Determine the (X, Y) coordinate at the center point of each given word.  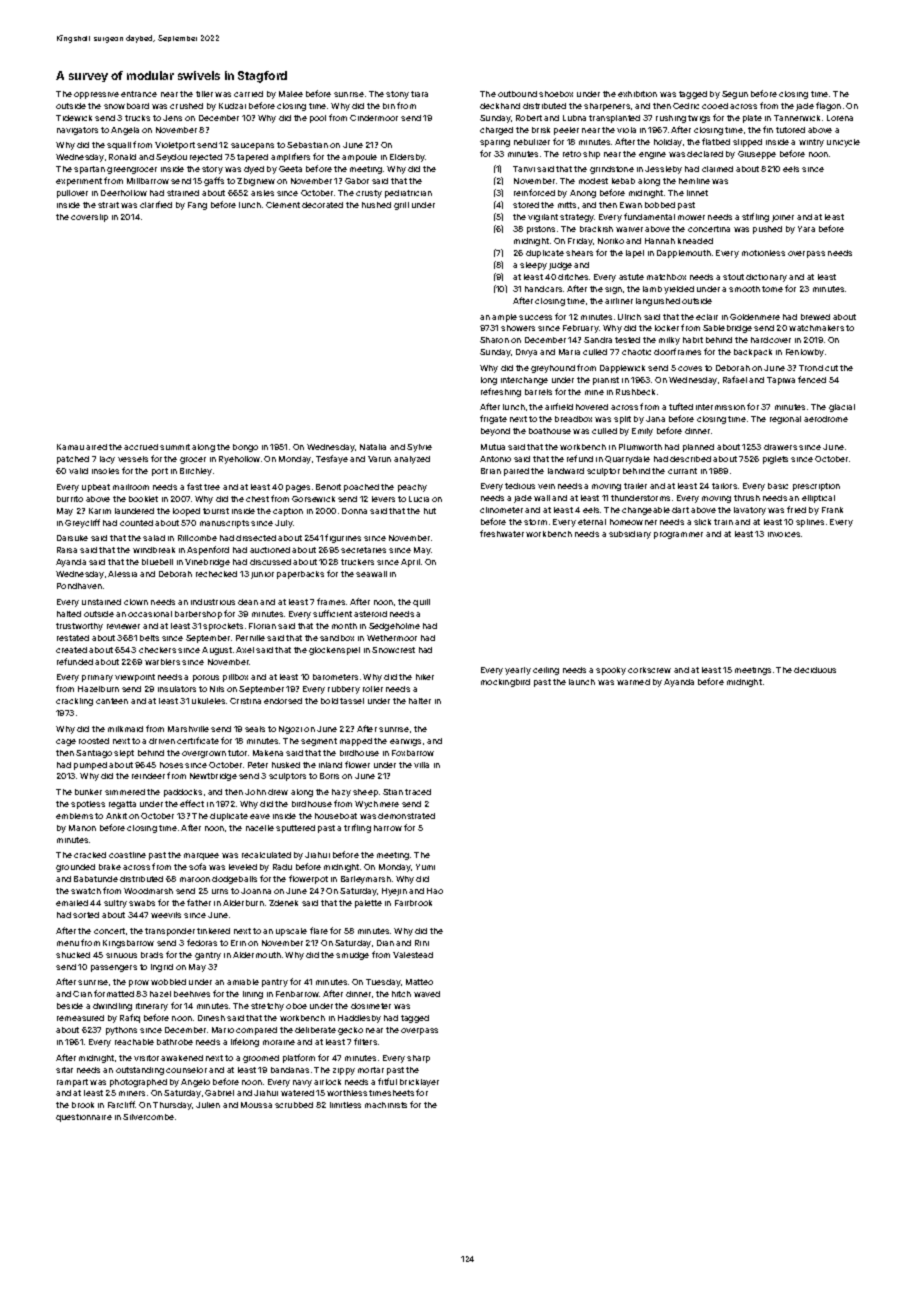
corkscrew (649, 670)
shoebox (556, 94)
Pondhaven (79, 586)
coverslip (89, 218)
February (581, 329)
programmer (678, 535)
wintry (811, 143)
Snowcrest (393, 650)
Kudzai (232, 106)
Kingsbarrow (128, 944)
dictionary (766, 278)
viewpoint (135, 678)
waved (427, 994)
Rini (422, 943)
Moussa (256, 1105)
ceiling (546, 671)
